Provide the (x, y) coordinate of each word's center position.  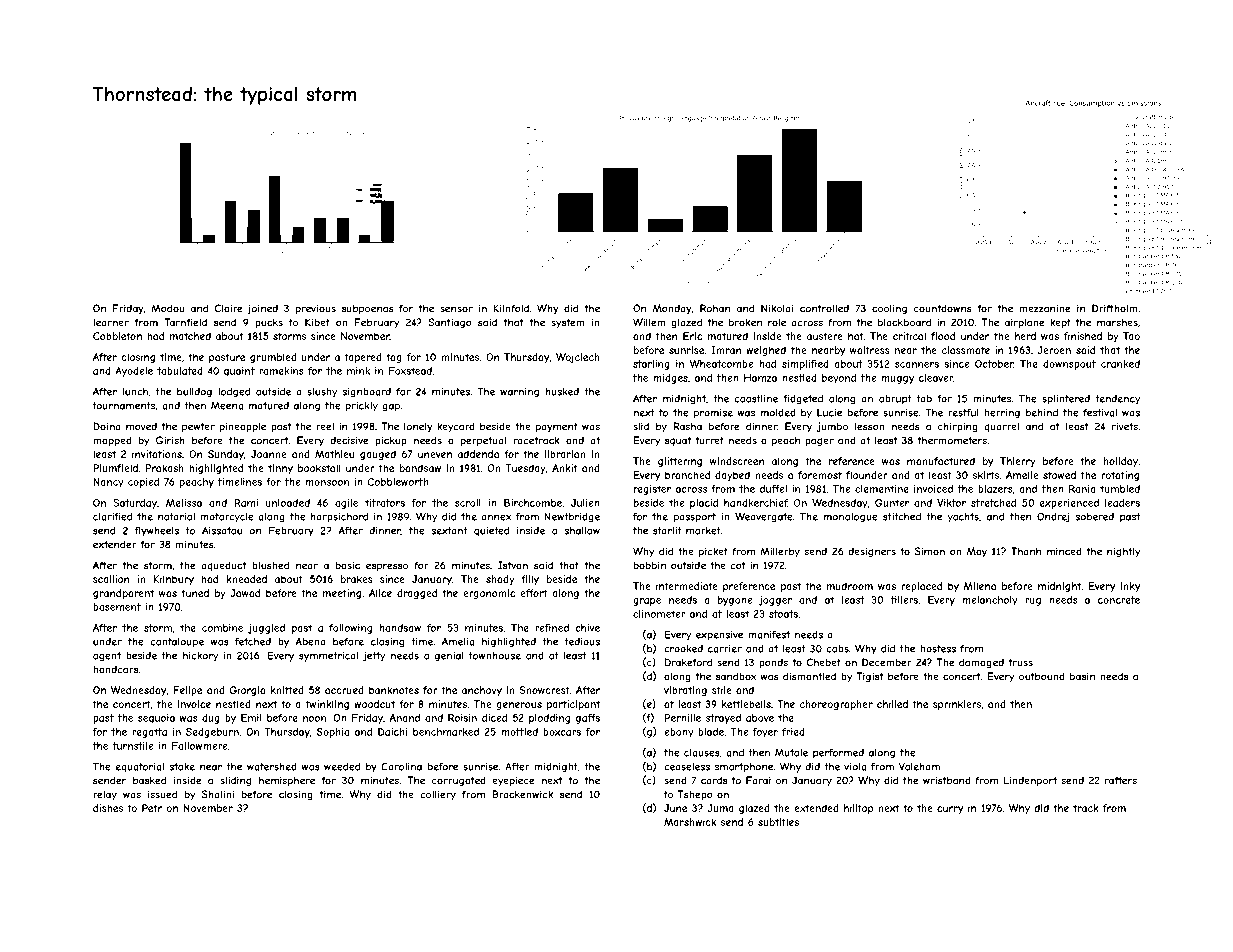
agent (107, 657)
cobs (838, 649)
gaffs (588, 719)
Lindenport (1030, 781)
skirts (986, 475)
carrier (725, 649)
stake (182, 767)
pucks (269, 323)
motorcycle (227, 518)
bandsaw (420, 468)
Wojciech (578, 358)
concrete (1119, 600)
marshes (1117, 322)
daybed (732, 476)
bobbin (650, 565)
